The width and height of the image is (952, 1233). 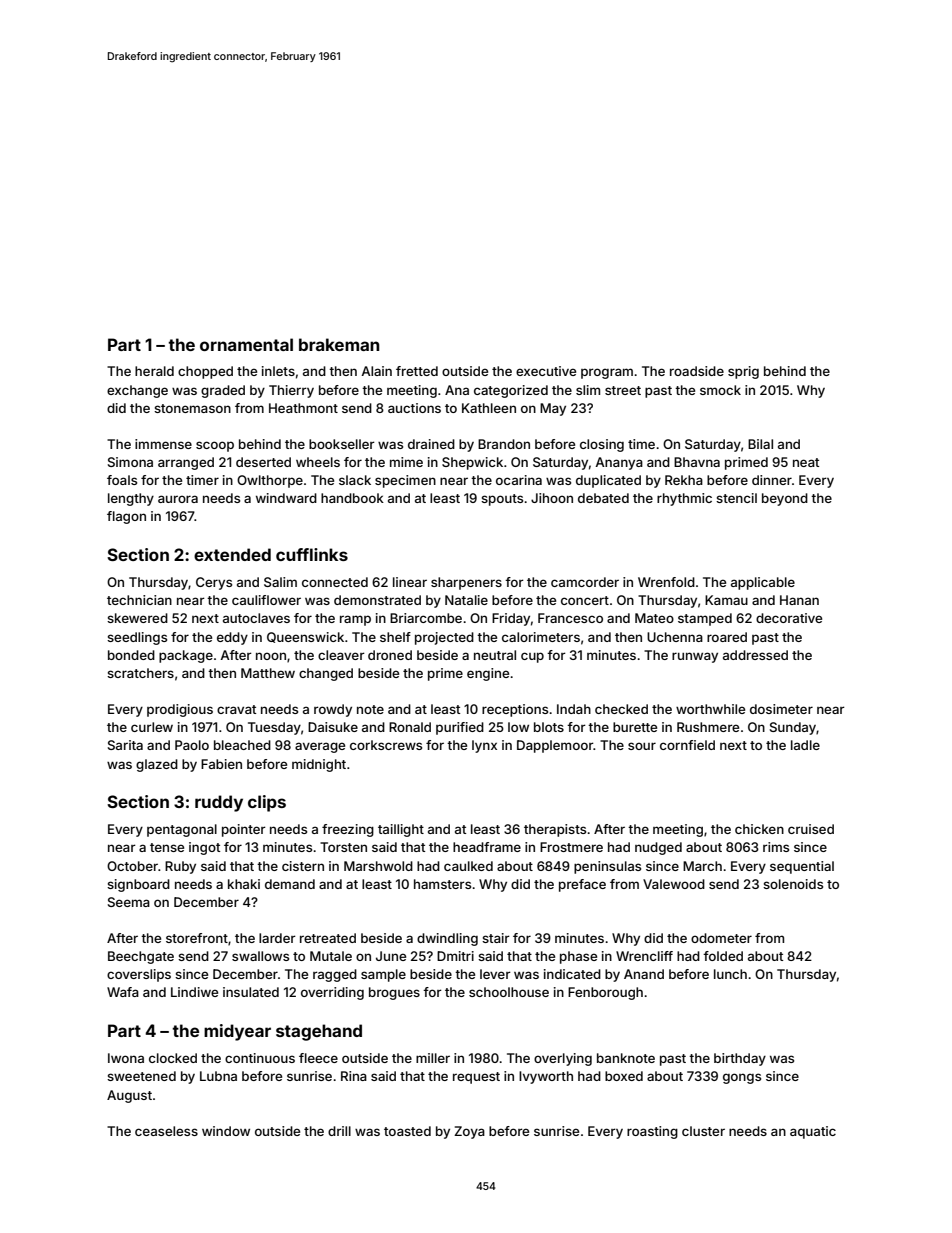 What do you see at coordinates (205, 372) in the image?
I see `chopped` at bounding box center [205, 372].
